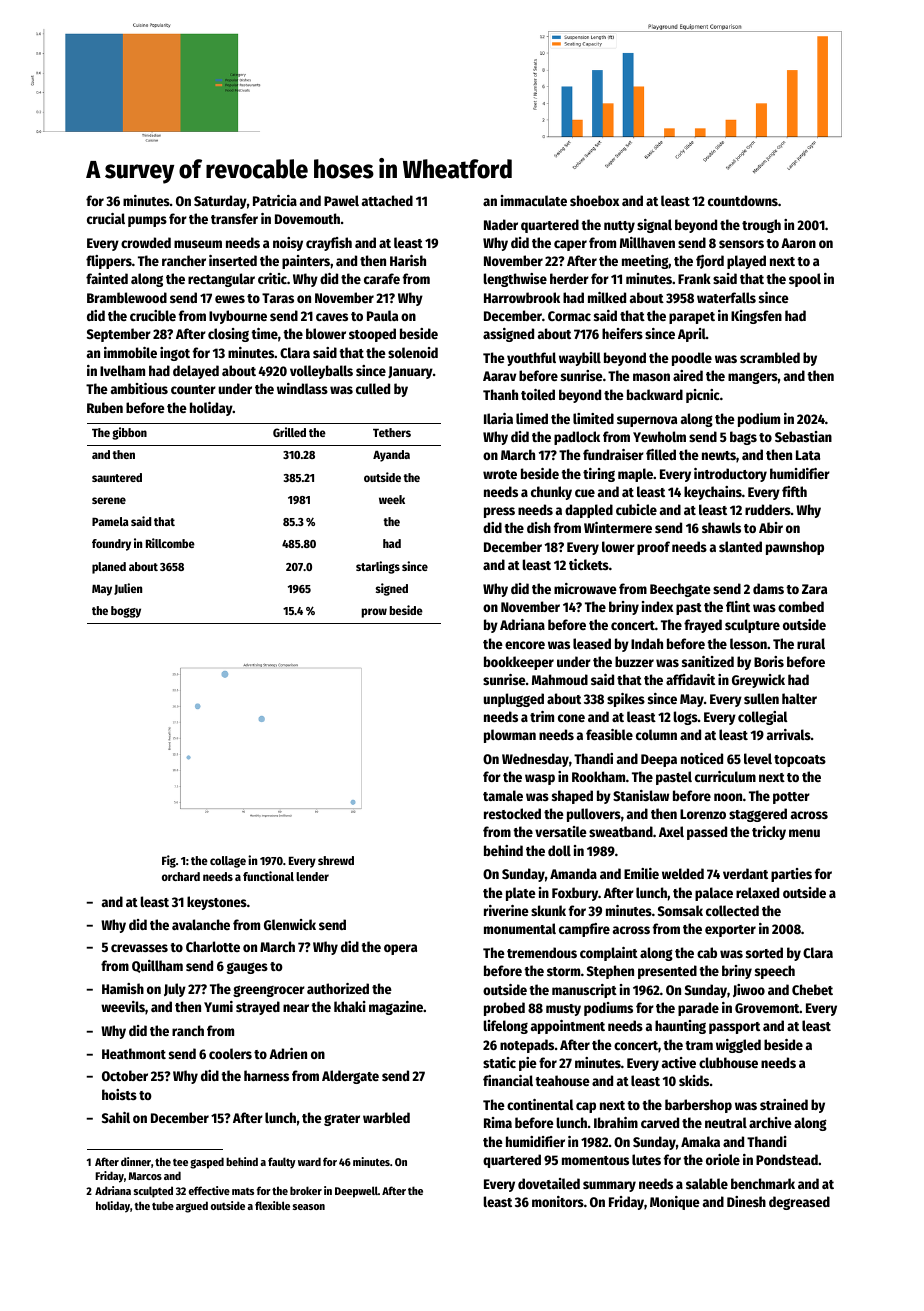 The image size is (924, 1311). Describe the element at coordinates (510, 736) in the page. I see `plowman` at that location.
